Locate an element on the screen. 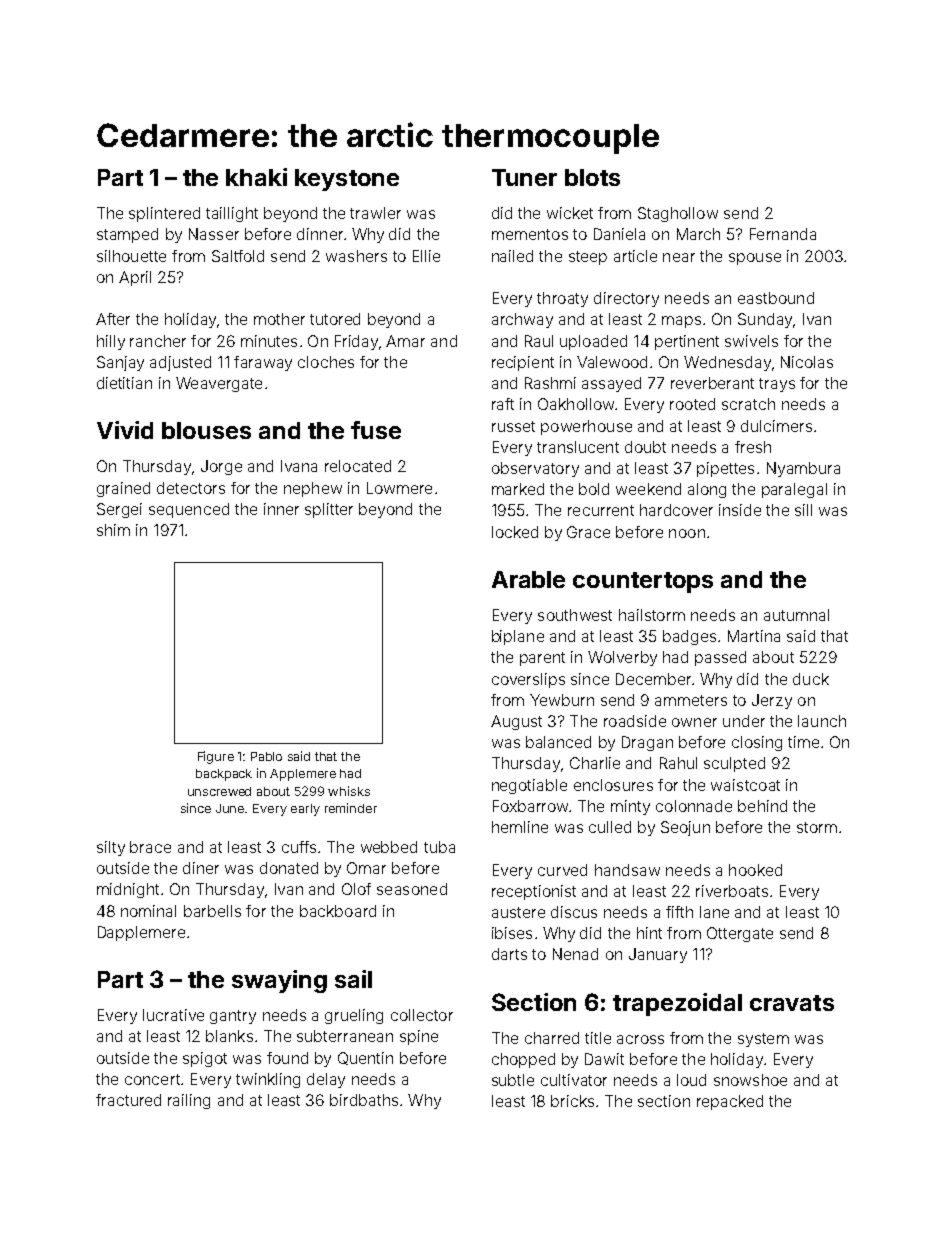  After is located at coordinates (113, 319).
